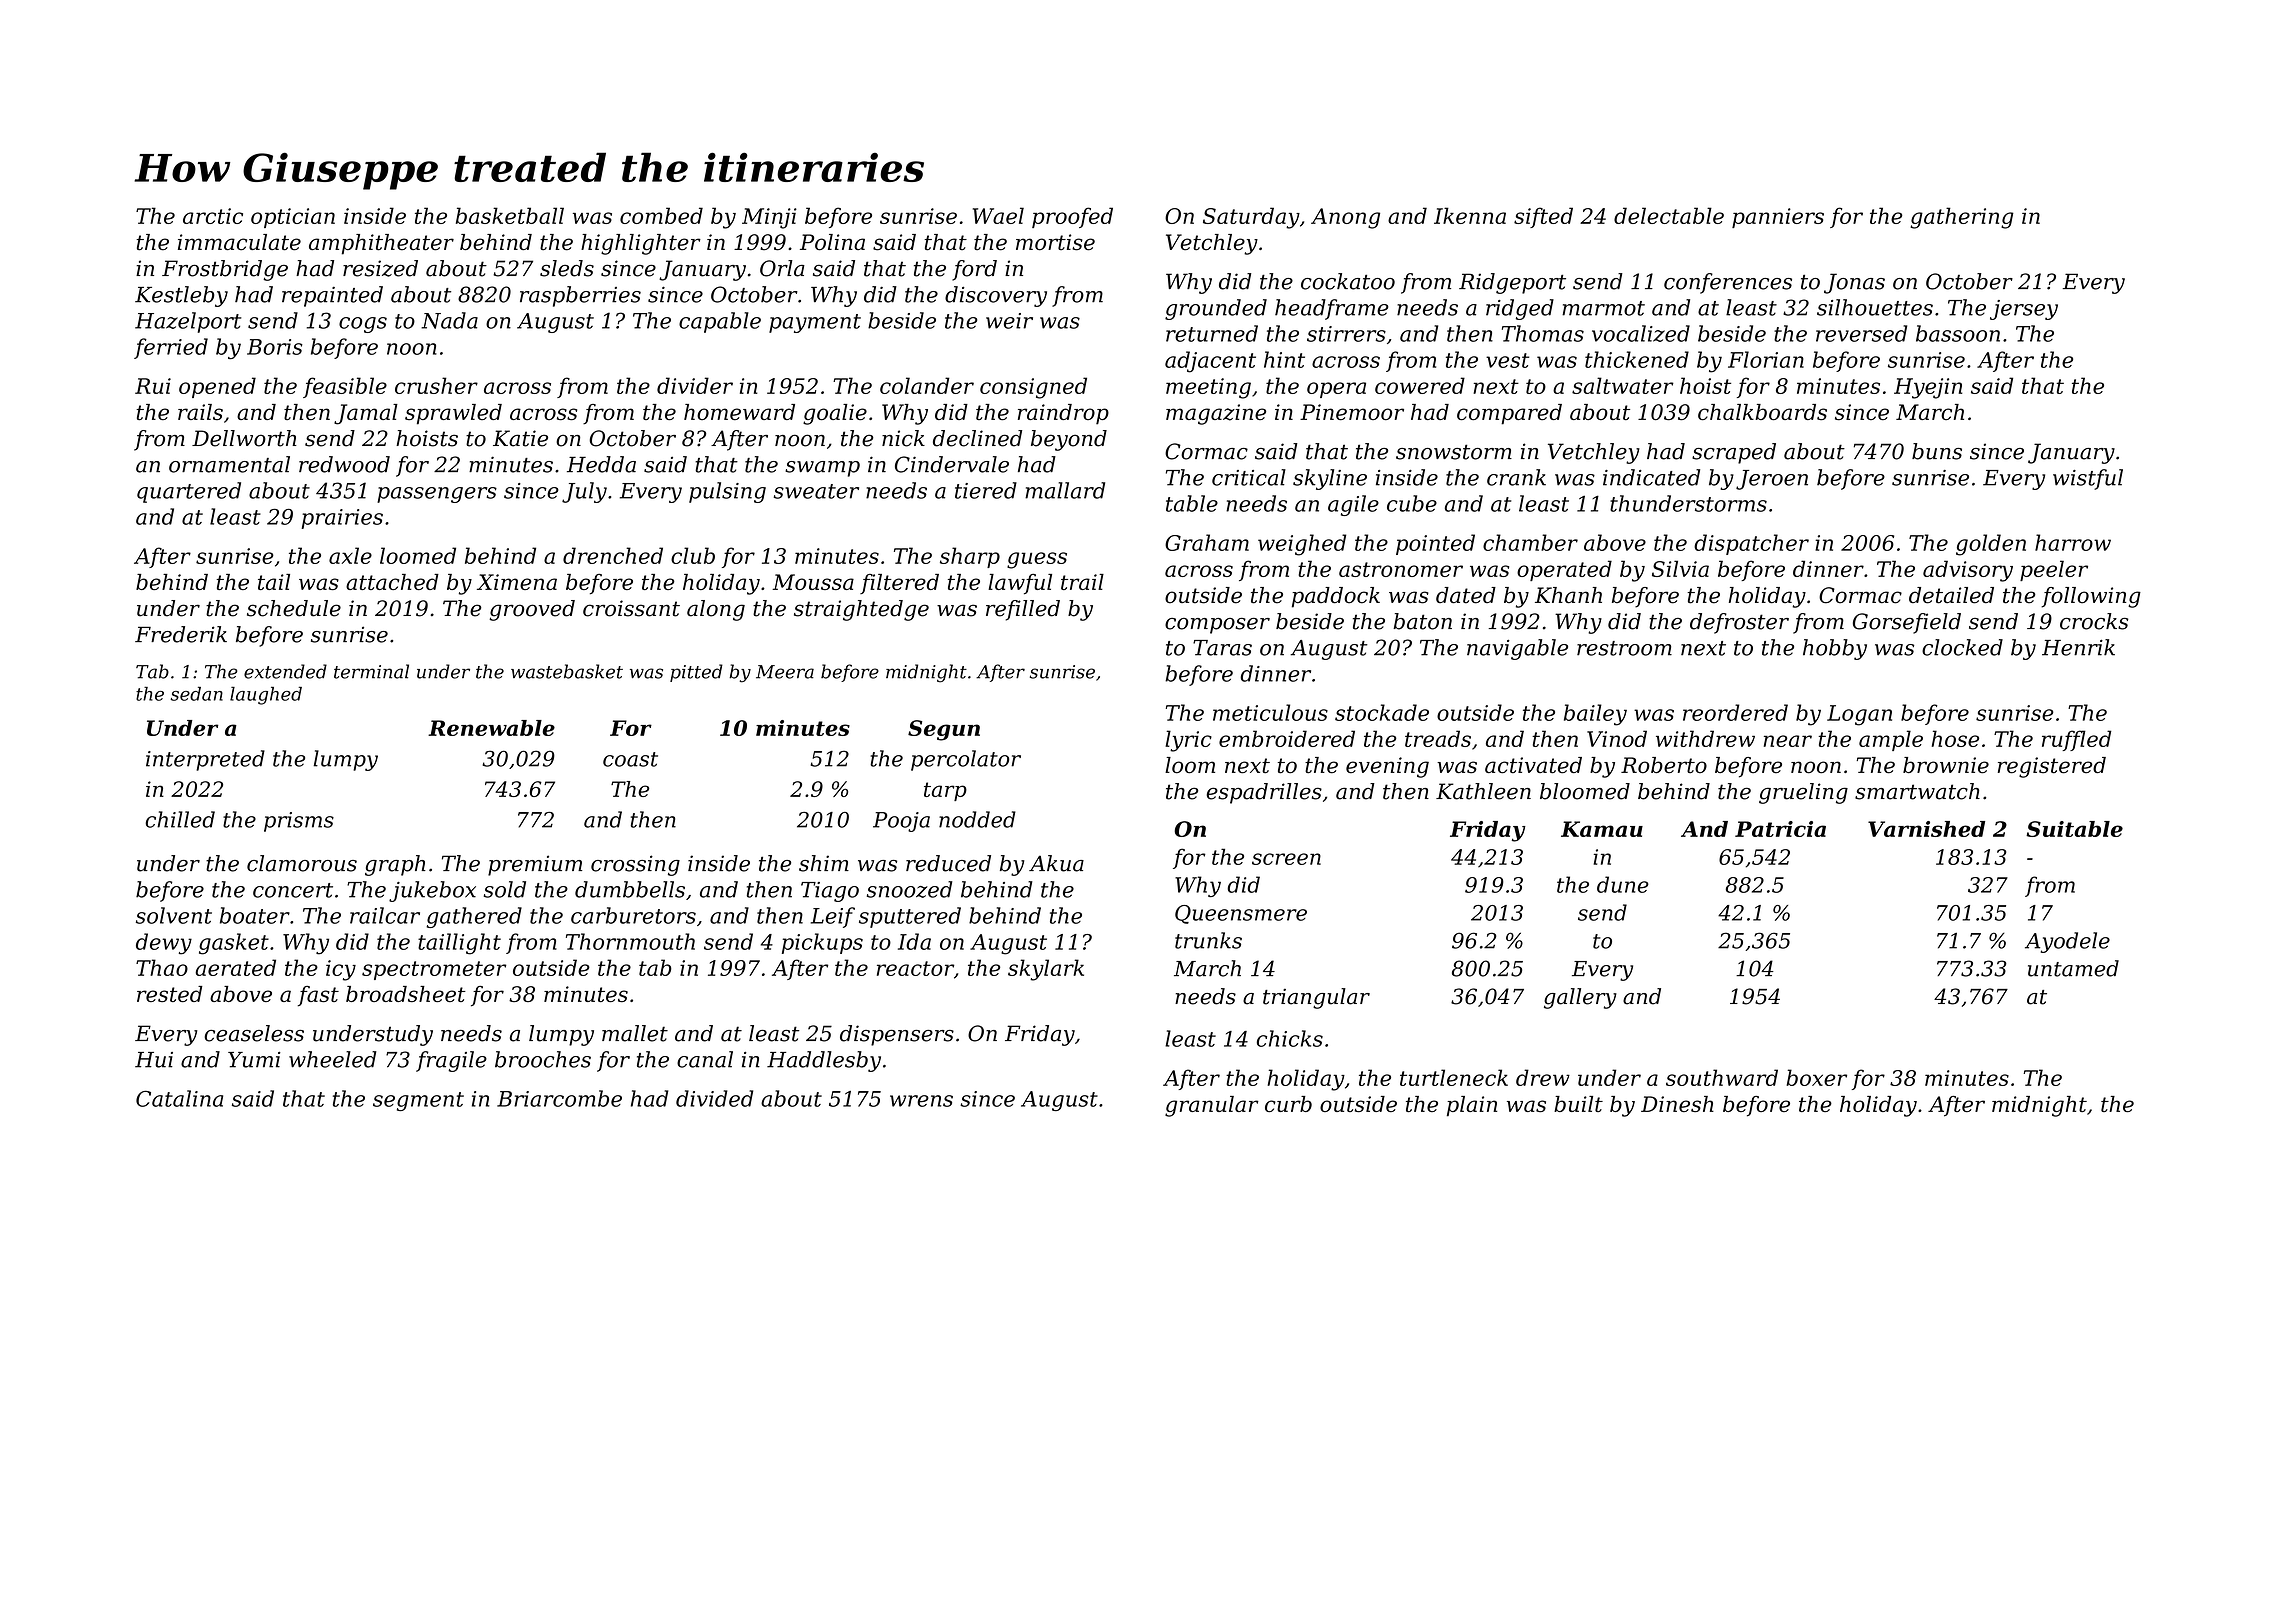  What do you see at coordinates (505, 889) in the screenshot?
I see `sold` at bounding box center [505, 889].
